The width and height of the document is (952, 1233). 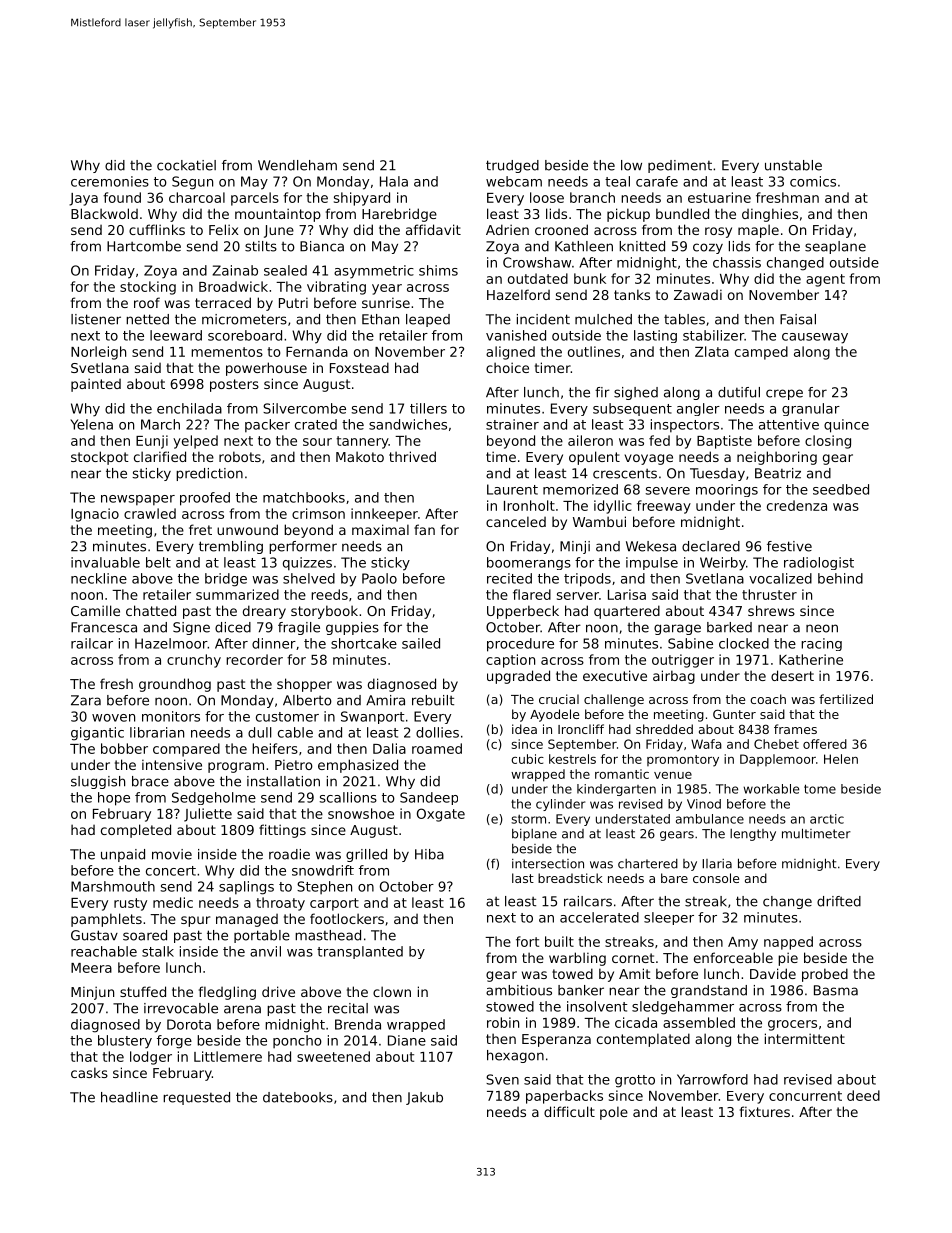 I want to click on powerhouse, so click(x=266, y=369).
